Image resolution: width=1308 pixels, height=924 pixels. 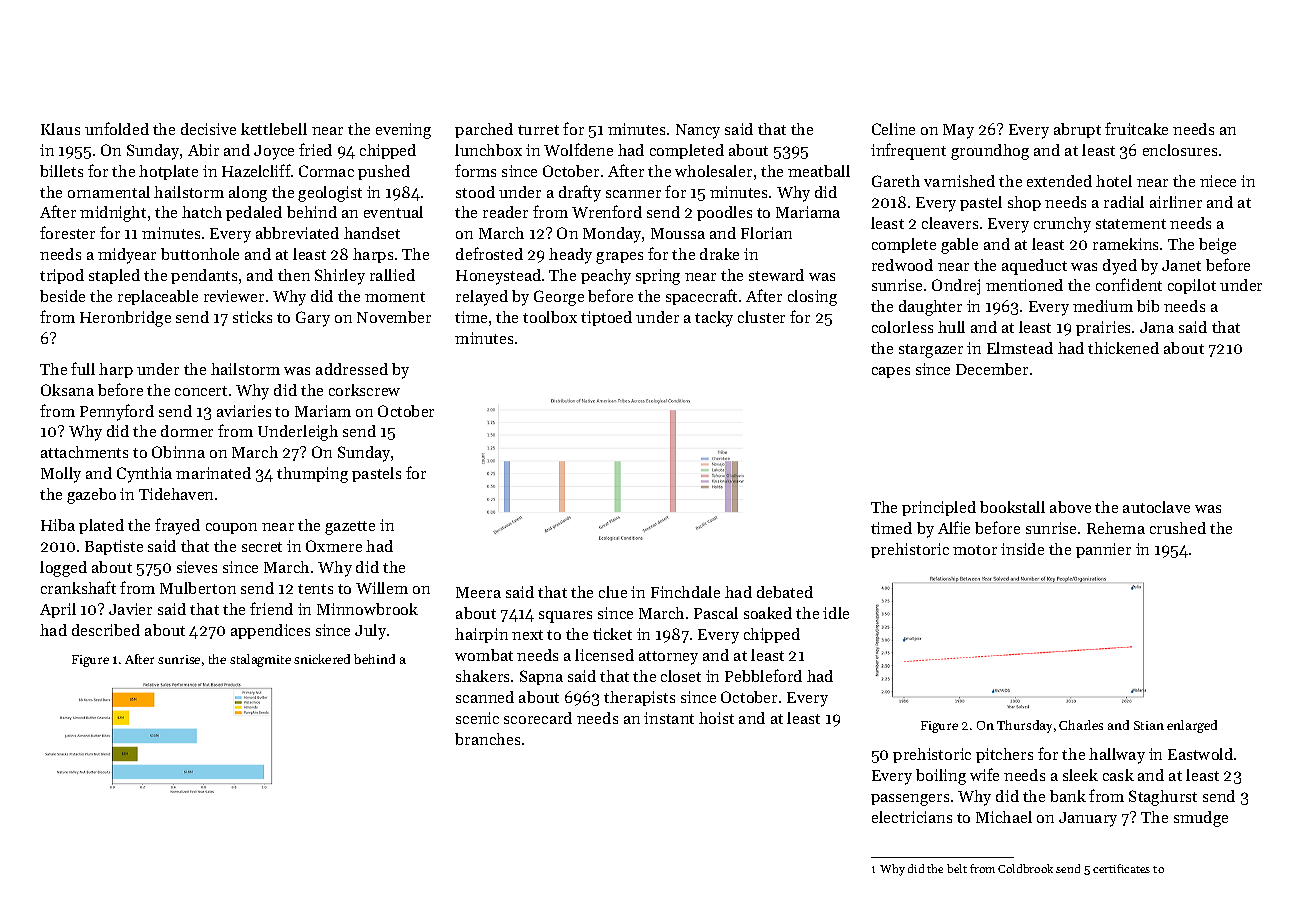 What do you see at coordinates (1034, 267) in the screenshot?
I see `aqueduct` at bounding box center [1034, 267].
